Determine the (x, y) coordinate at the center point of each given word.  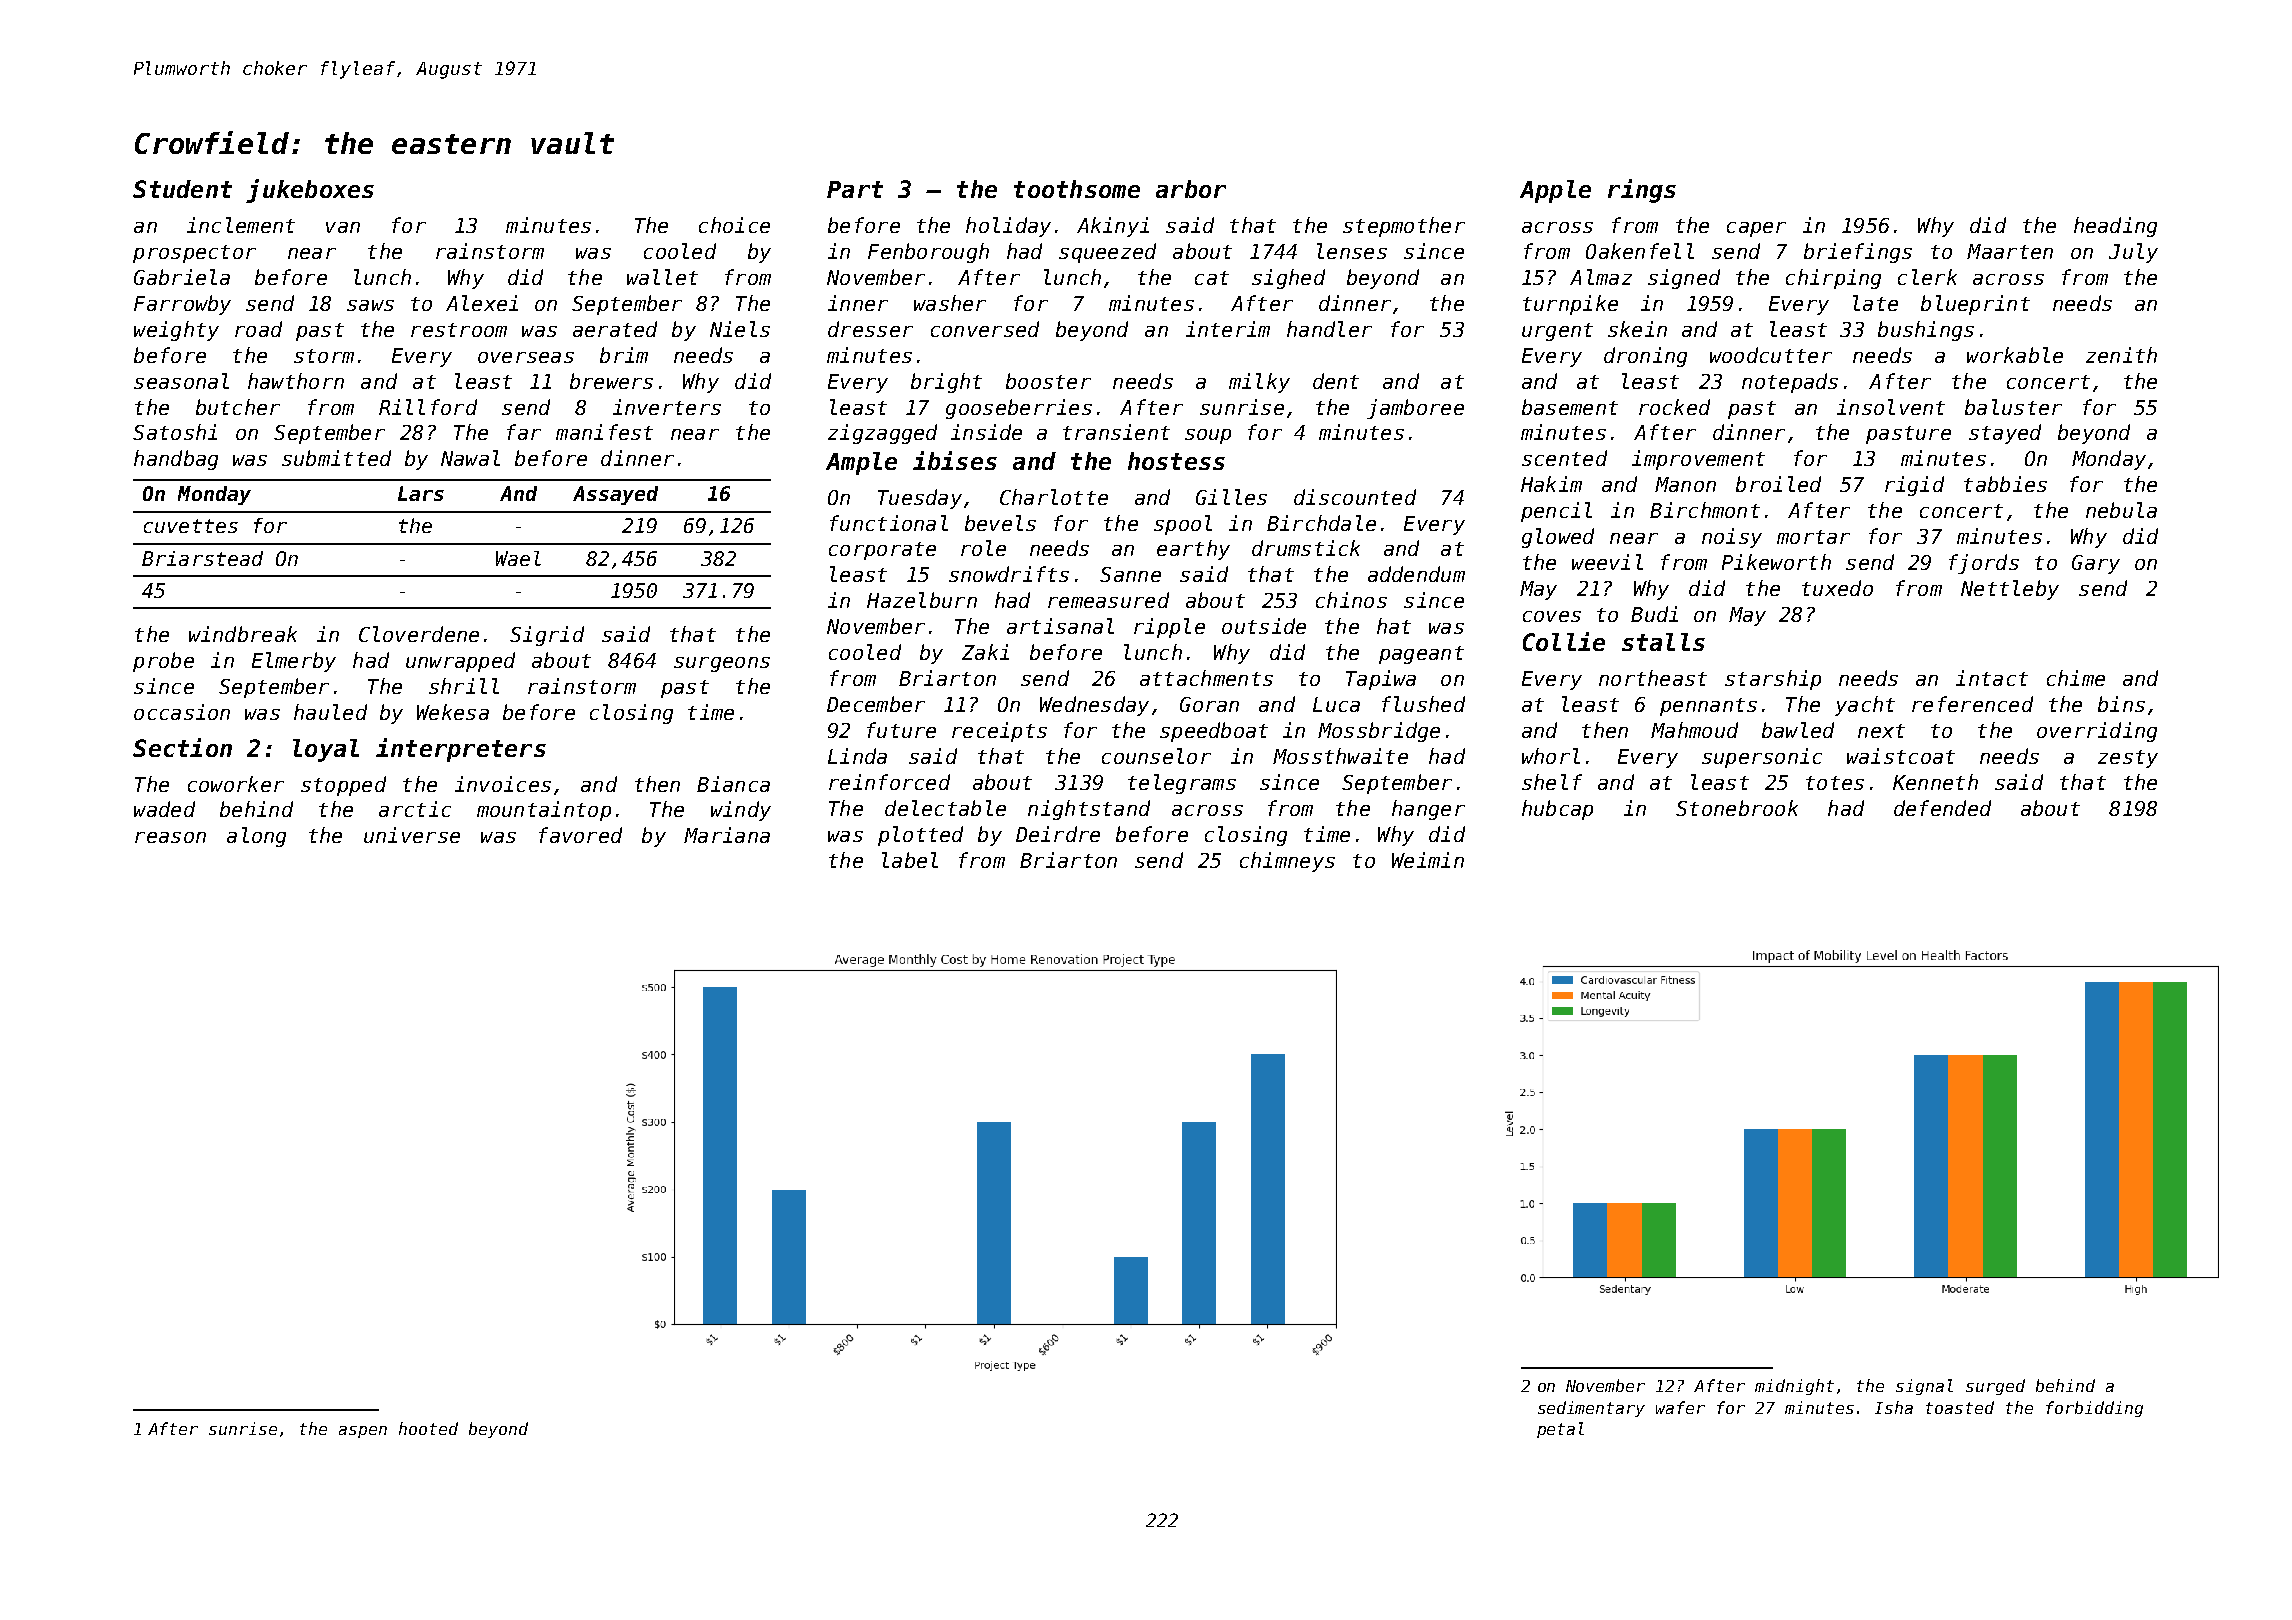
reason (170, 837)
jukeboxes (310, 191)
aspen (363, 1432)
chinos (1351, 600)
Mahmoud (1694, 730)
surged (1995, 1387)
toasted (1960, 1407)
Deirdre (1058, 834)
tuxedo (1837, 588)
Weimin (1428, 860)
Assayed (615, 495)
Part (855, 189)
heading (2115, 227)
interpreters (461, 750)
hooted (428, 1428)
